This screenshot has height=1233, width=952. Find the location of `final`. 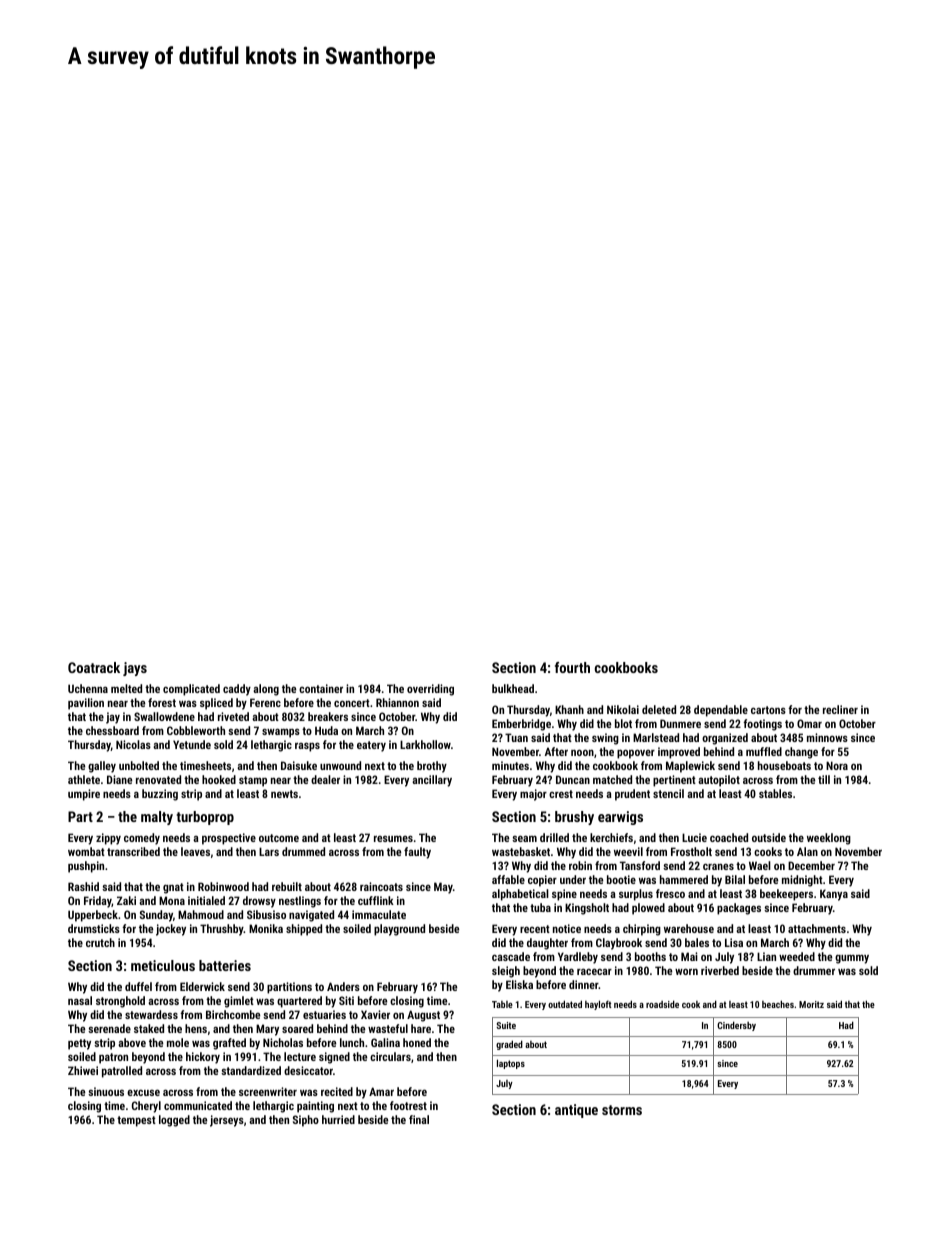

final is located at coordinates (419, 1119).
